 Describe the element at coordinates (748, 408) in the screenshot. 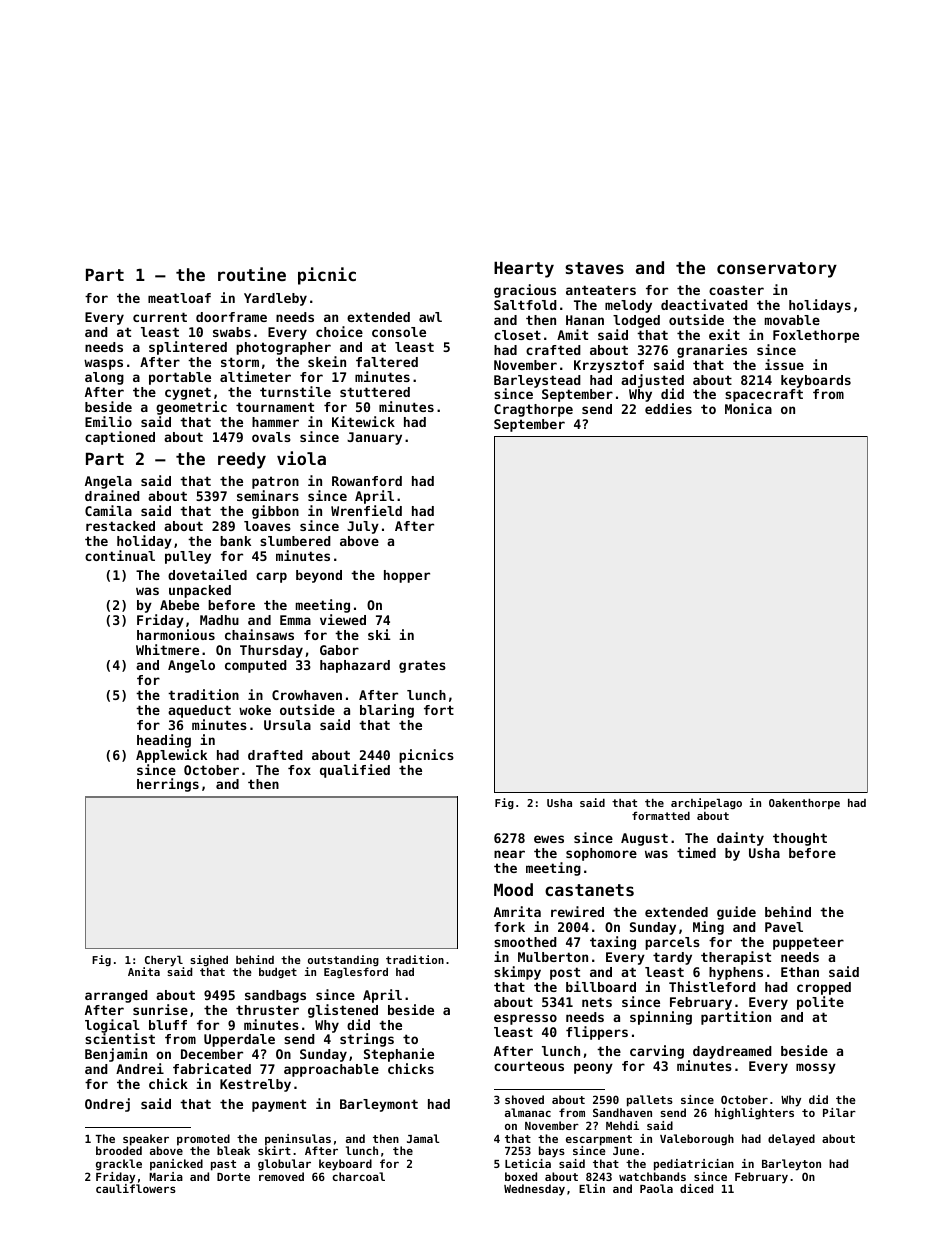

I see `Monica` at that location.
